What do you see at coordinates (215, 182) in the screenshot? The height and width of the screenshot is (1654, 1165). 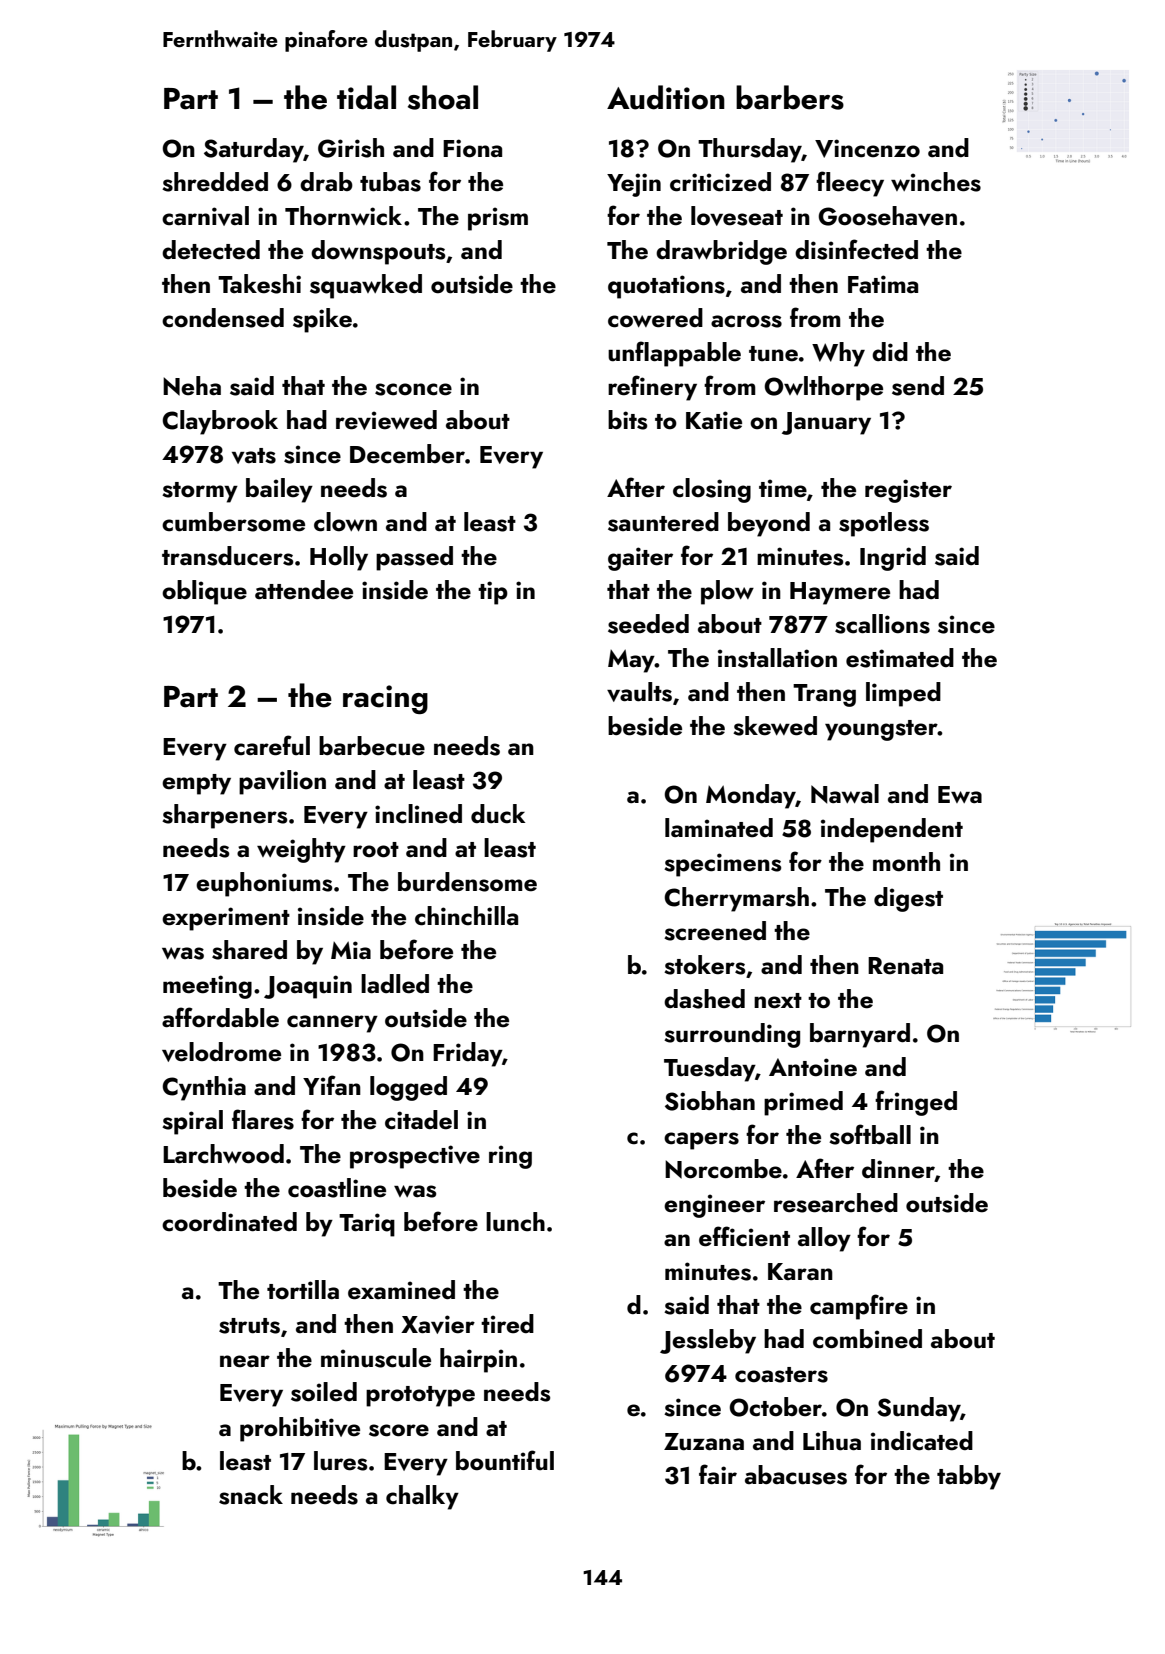 I see `shredded` at bounding box center [215, 182].
